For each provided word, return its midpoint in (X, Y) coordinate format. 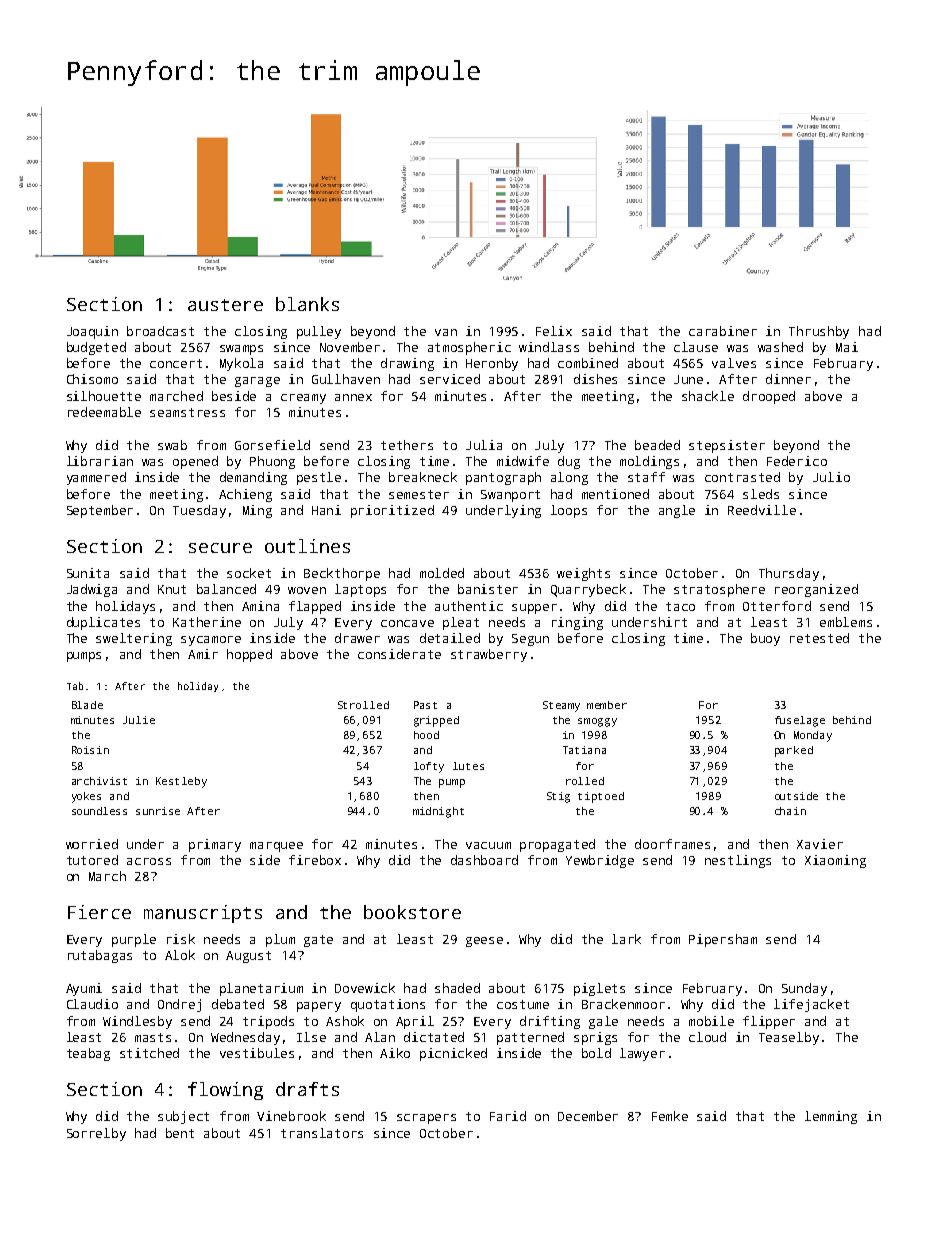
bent (180, 1133)
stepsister (727, 446)
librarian (100, 461)
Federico (797, 461)
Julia (484, 445)
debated (238, 1004)
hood (426, 735)
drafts (307, 1089)
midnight (438, 812)
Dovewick (365, 988)
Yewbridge (600, 861)
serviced (450, 379)
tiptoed (601, 797)
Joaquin (92, 332)
